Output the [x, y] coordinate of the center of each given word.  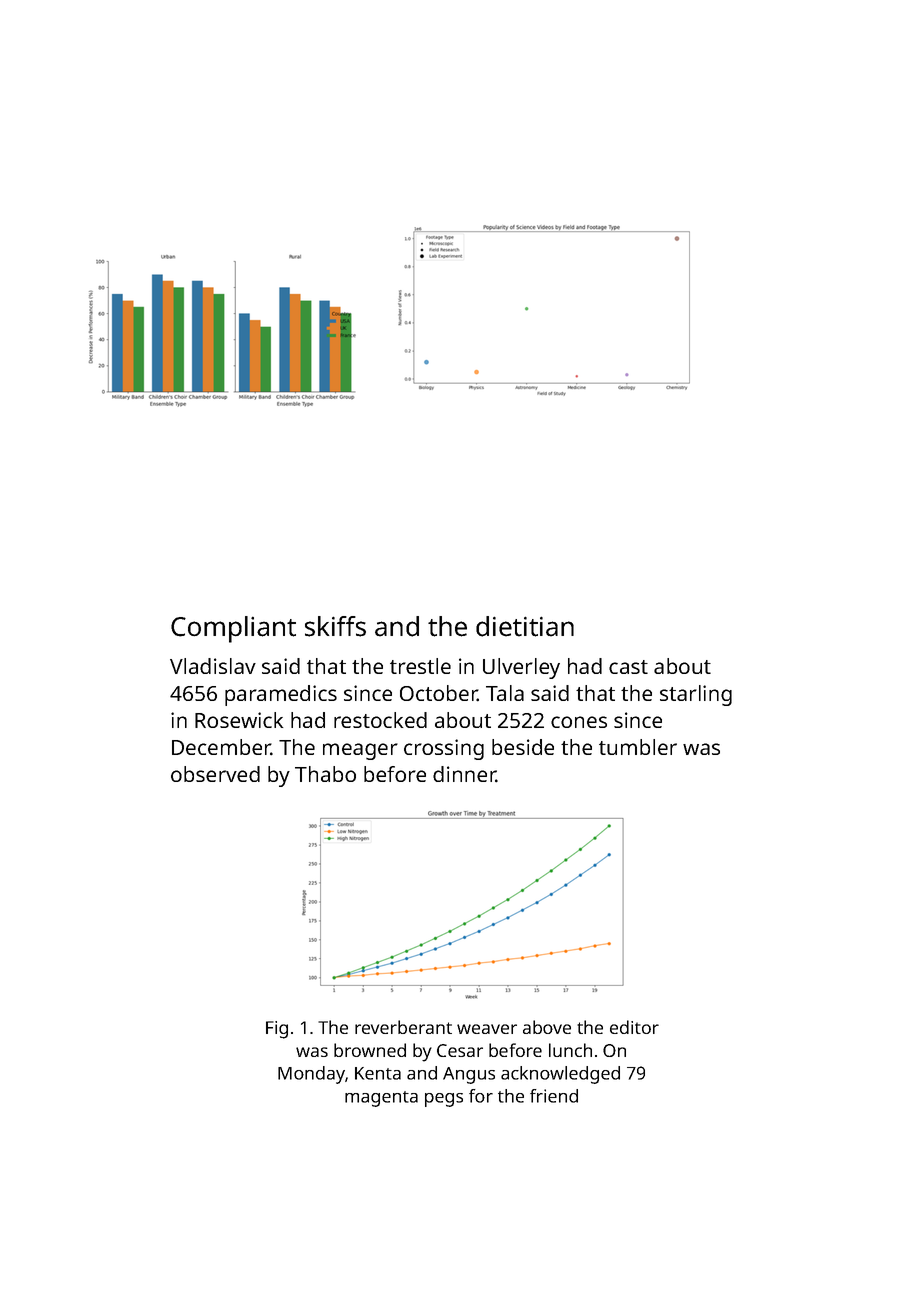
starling [696, 695]
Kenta [378, 1073]
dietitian [525, 626]
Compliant [233, 629]
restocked [380, 720]
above [547, 1027]
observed [215, 774]
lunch [570, 1050]
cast [628, 667]
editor [634, 1027]
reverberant [403, 1027]
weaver [487, 1029]
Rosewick [239, 720]
